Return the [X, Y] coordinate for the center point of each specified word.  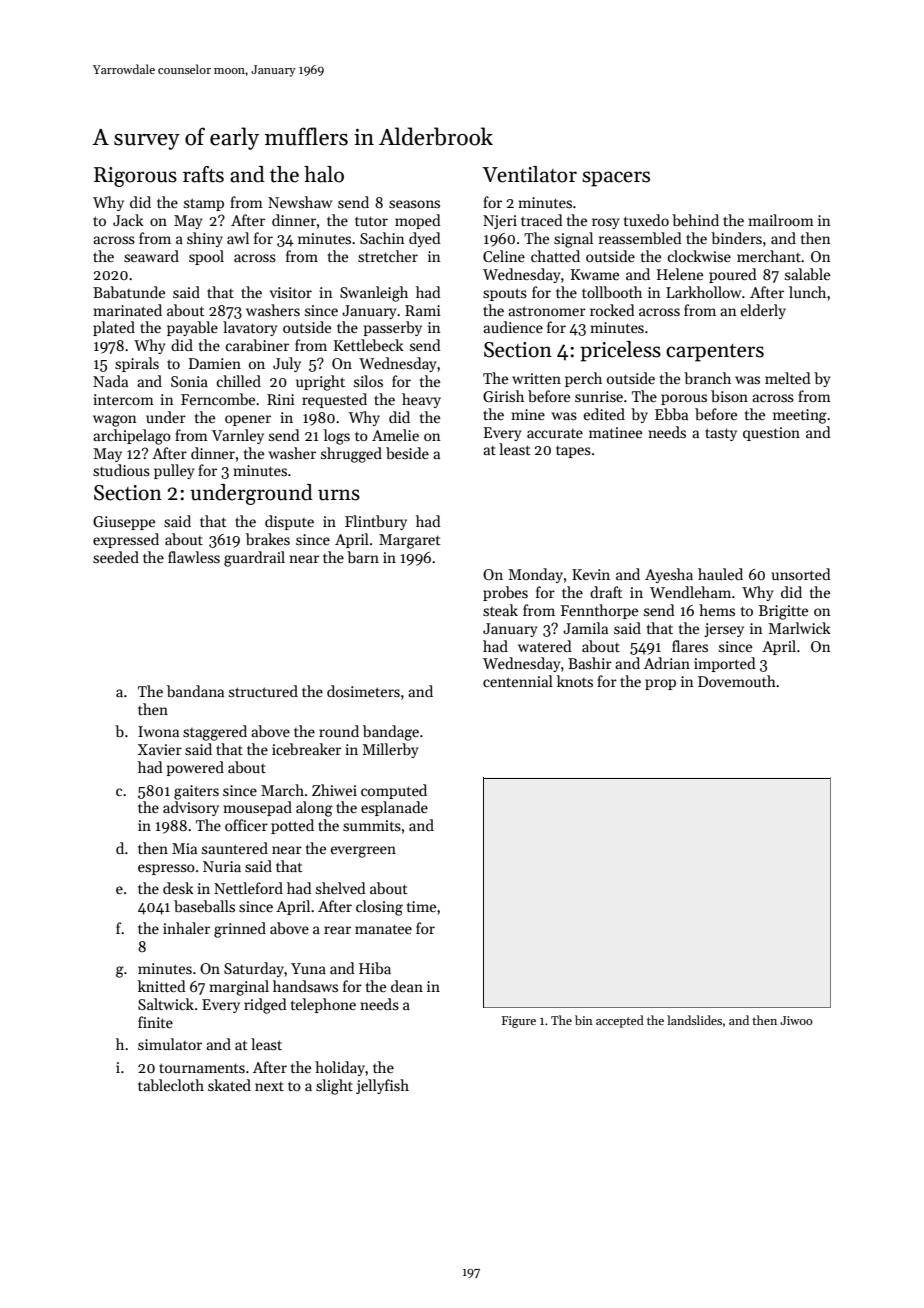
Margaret [410, 541]
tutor [371, 221]
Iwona [158, 731]
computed [394, 791]
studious [121, 470]
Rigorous [135, 177]
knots [575, 681]
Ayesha [669, 575]
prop [660, 684]
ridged [265, 1006]
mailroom [781, 220]
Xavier [160, 749]
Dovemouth [737, 681]
